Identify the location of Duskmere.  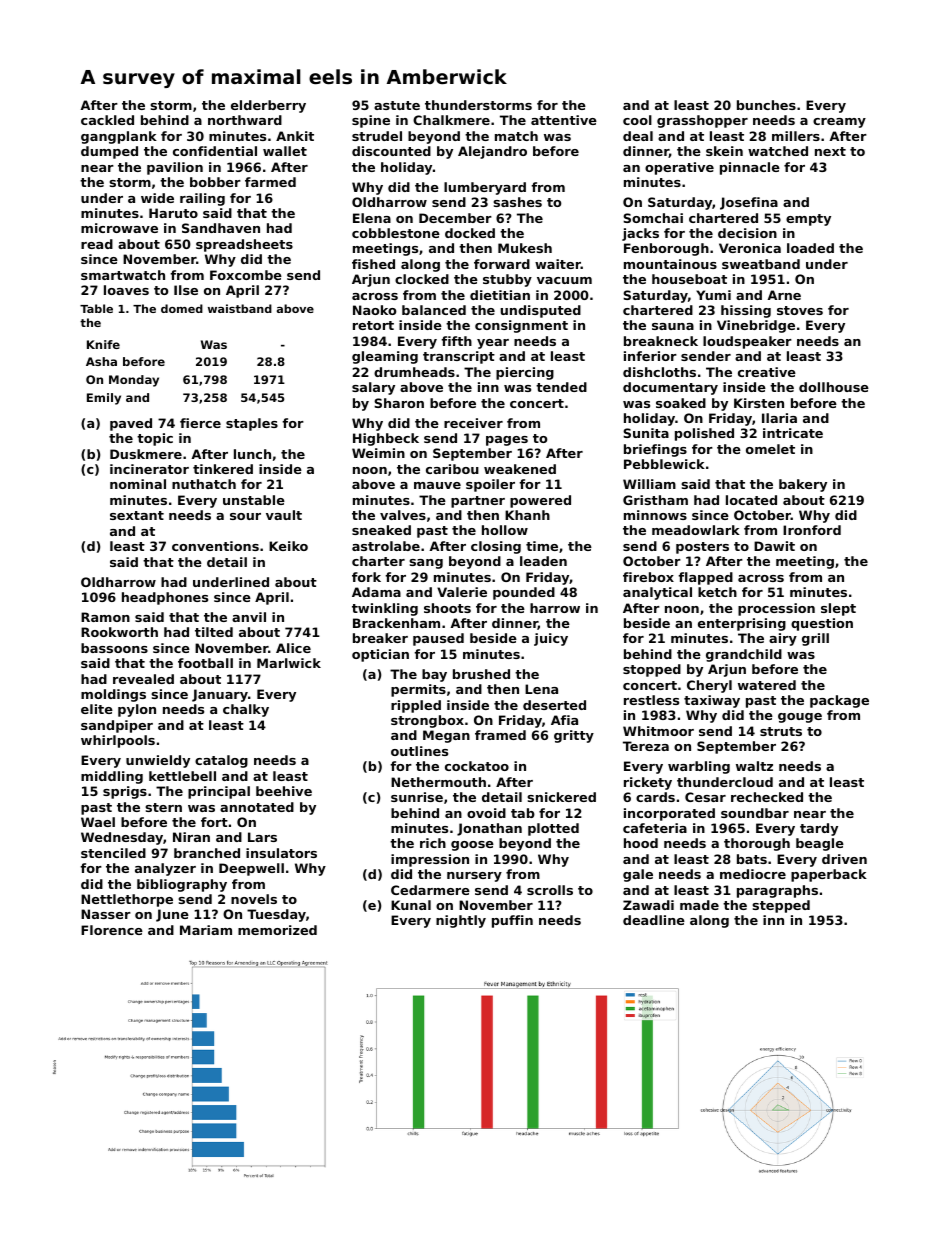
(146, 454).
